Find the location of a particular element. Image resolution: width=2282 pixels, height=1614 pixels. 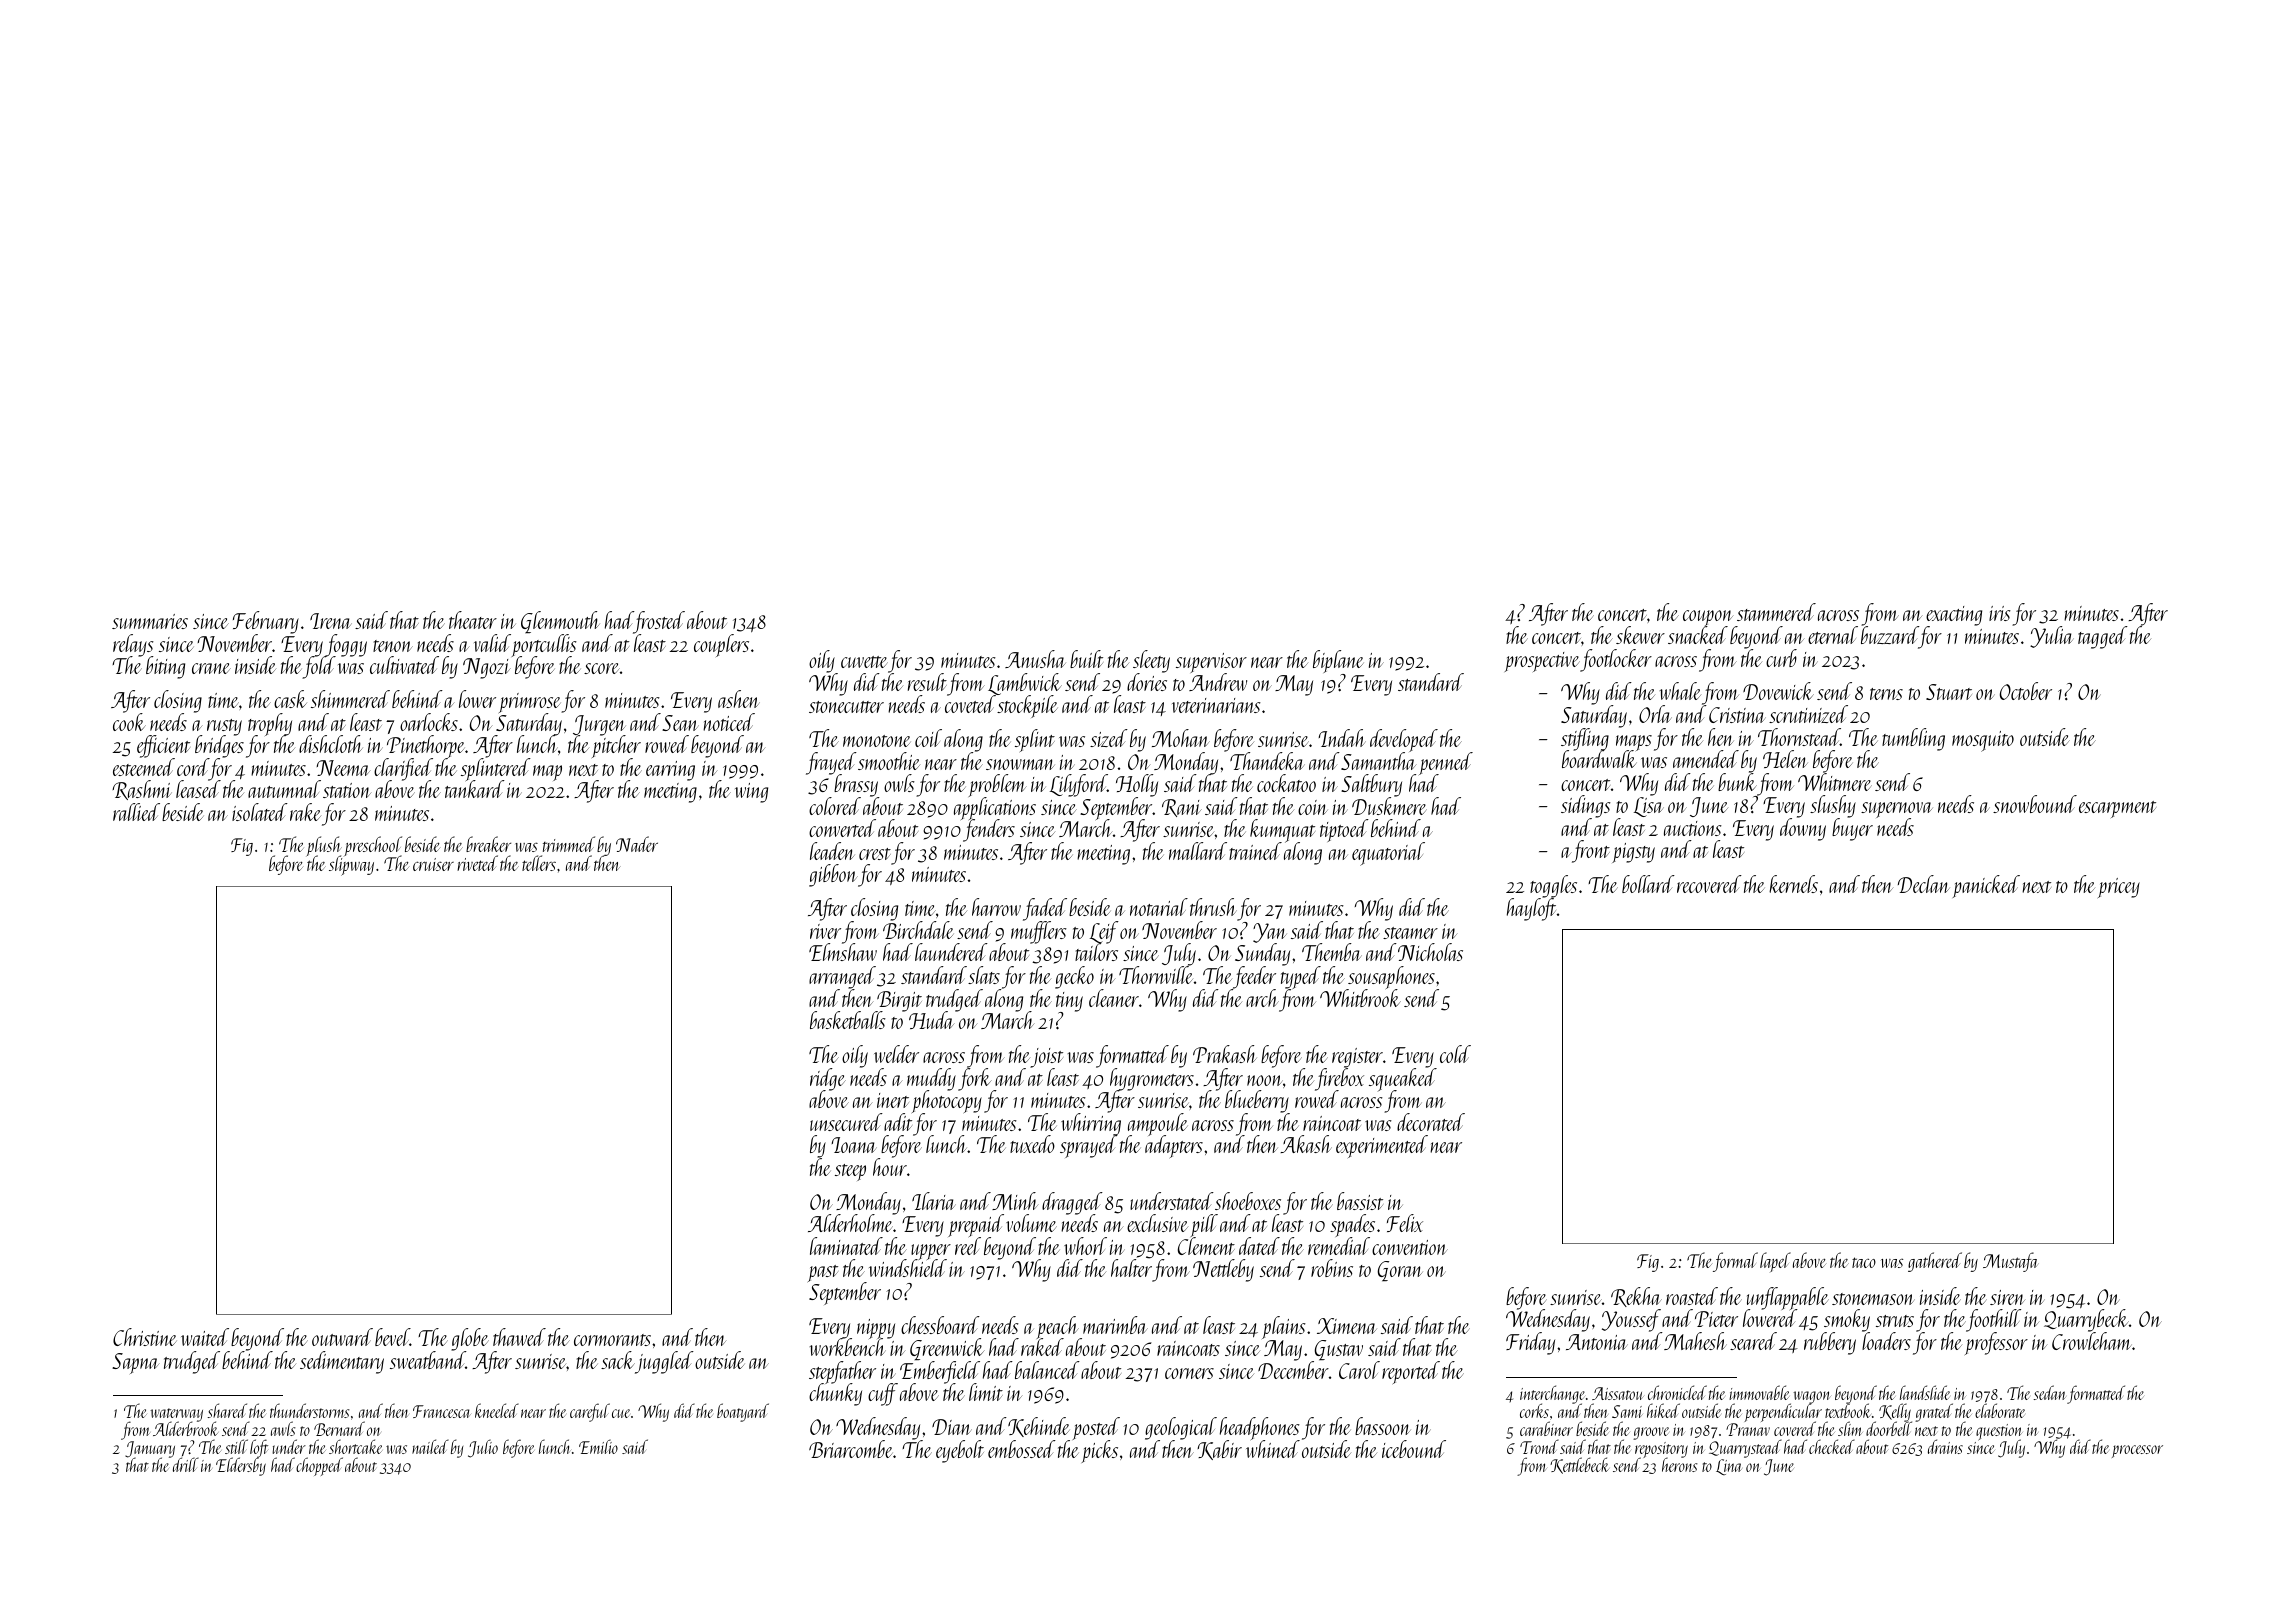

chopped is located at coordinates (319, 1466).
